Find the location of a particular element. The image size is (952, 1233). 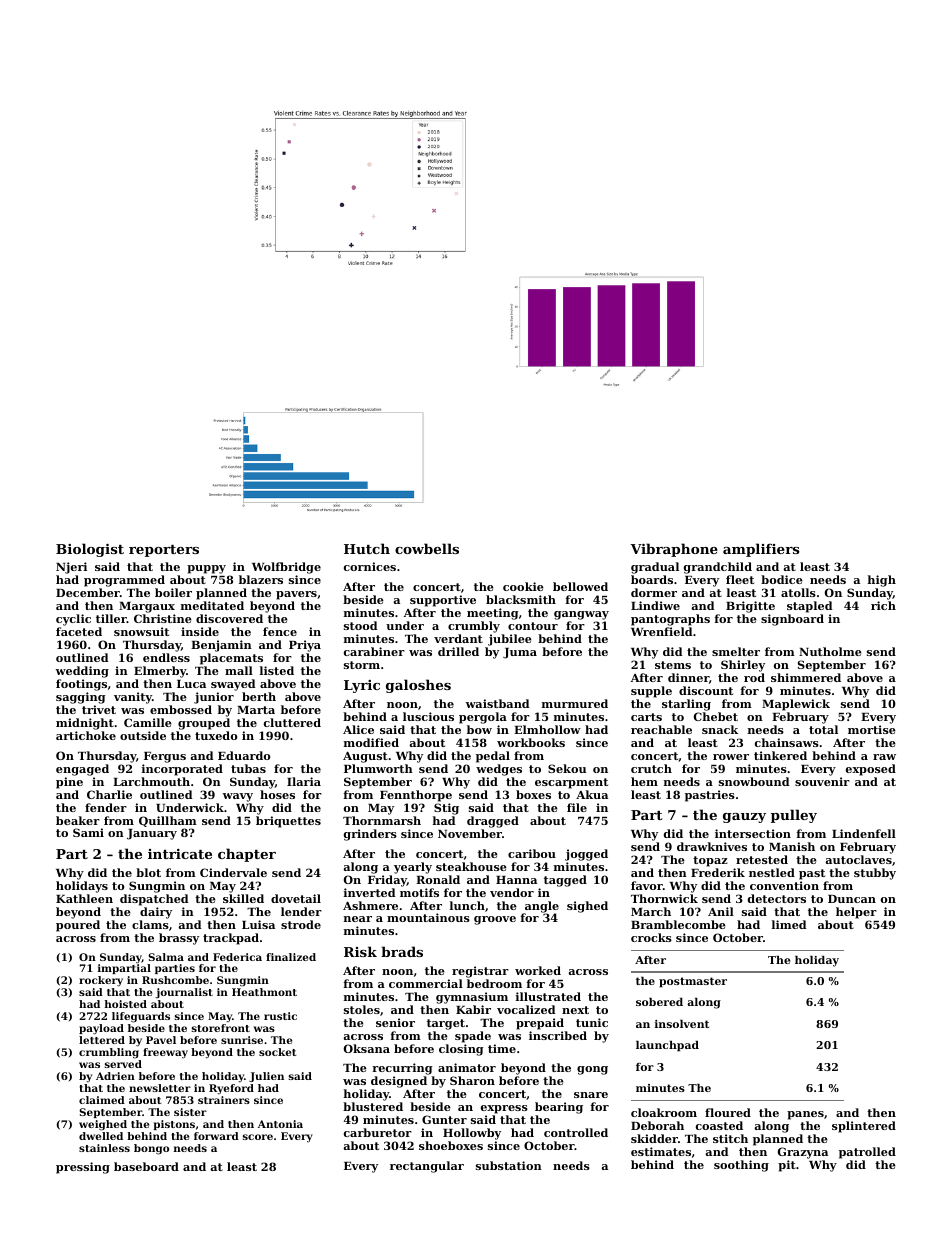

intricate is located at coordinates (180, 854).
